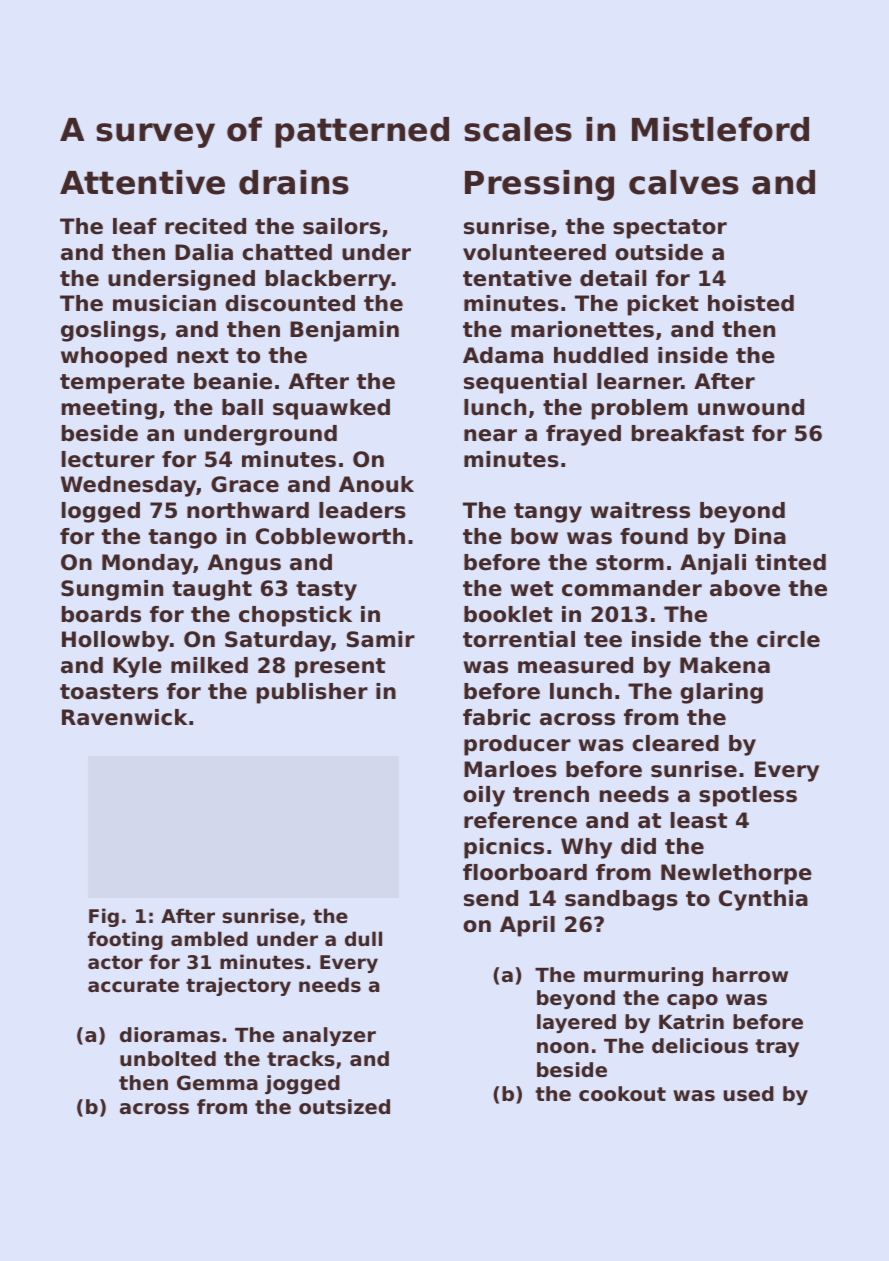 This page has height=1261, width=889. Describe the element at coordinates (751, 303) in the page. I see `hoisted` at that location.
